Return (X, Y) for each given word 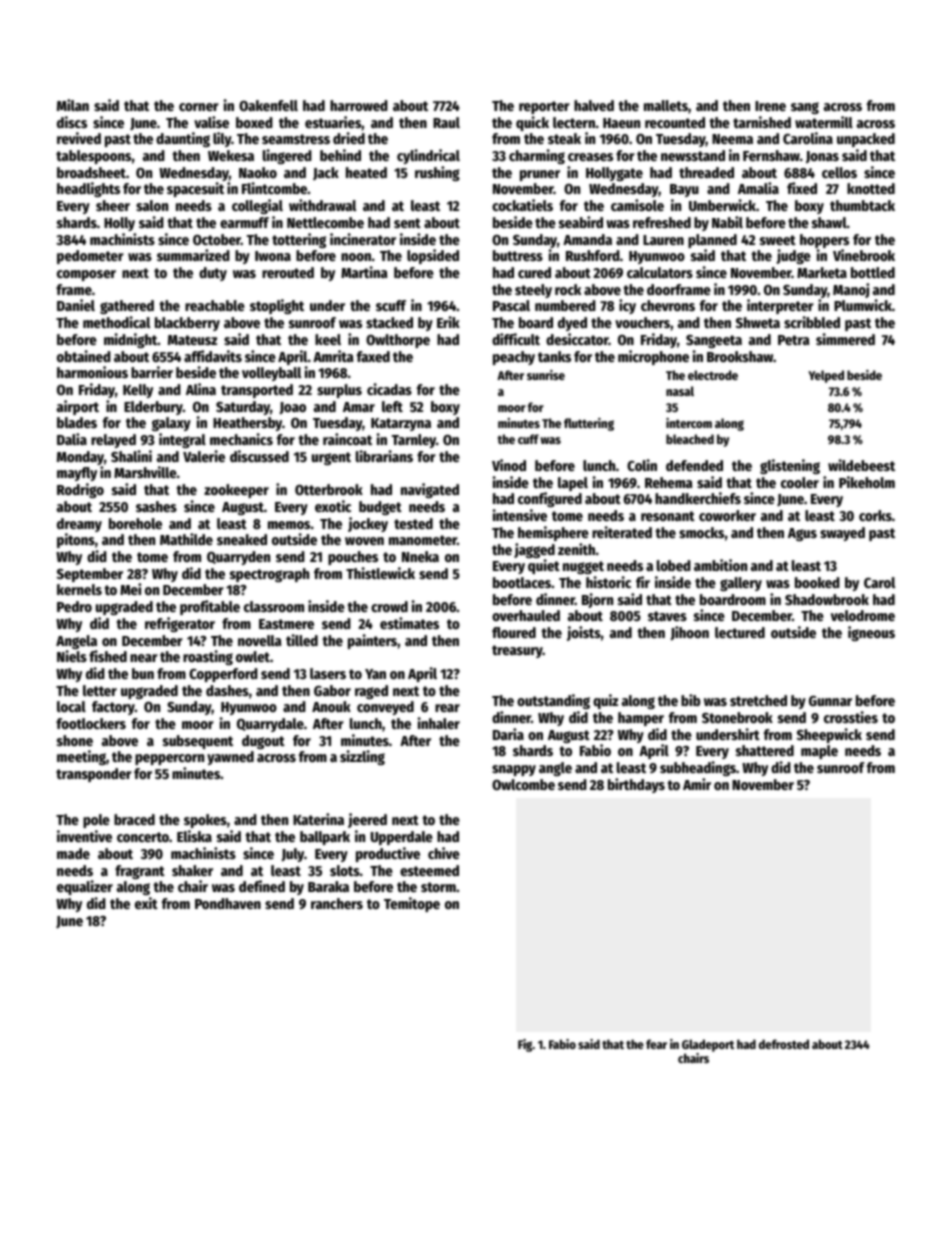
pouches (353, 558)
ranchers (337, 903)
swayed (842, 534)
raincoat (347, 439)
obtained (84, 356)
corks (875, 515)
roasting (208, 657)
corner (199, 107)
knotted (871, 188)
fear (656, 1044)
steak (564, 138)
